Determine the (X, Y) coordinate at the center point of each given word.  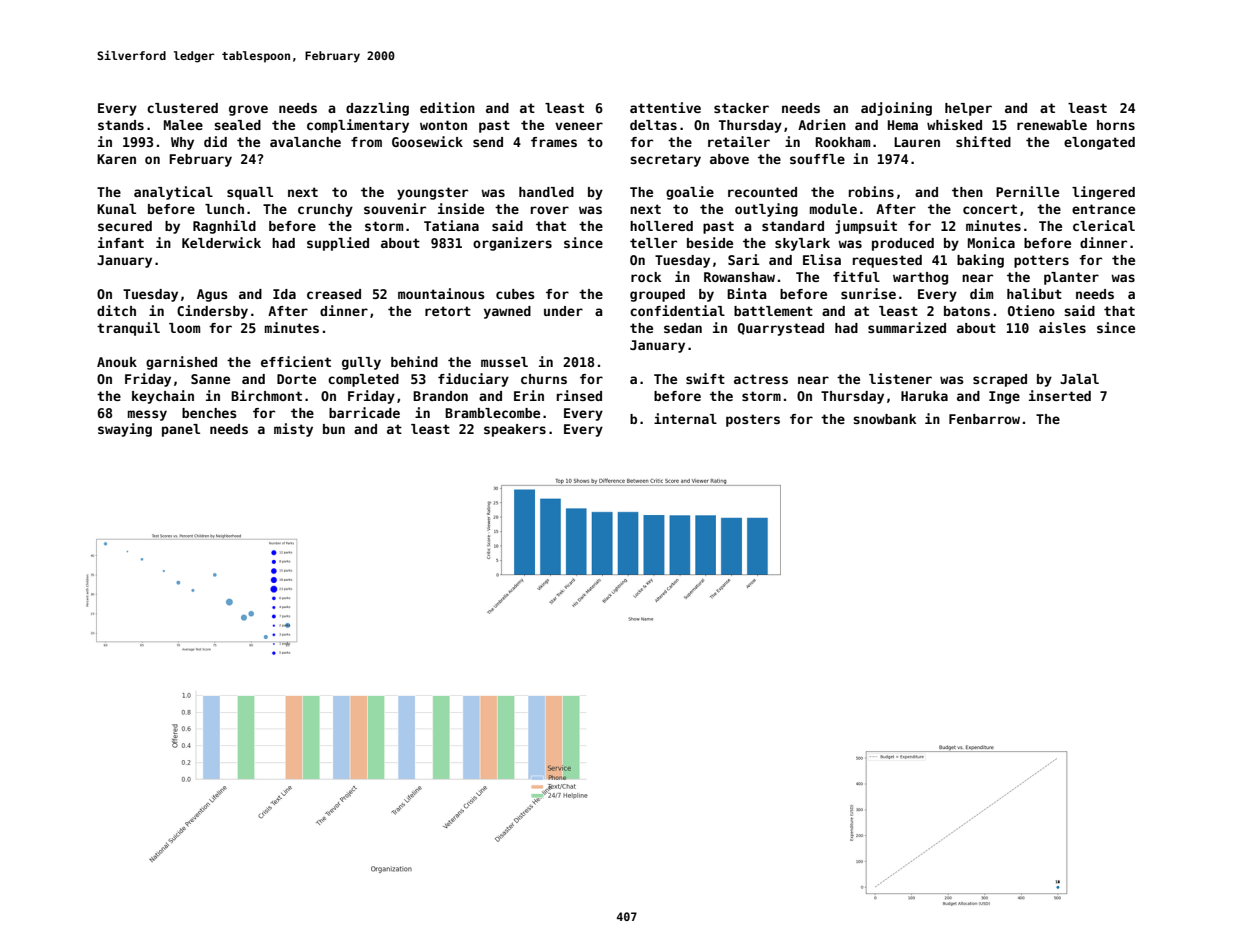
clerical (1104, 225)
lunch (224, 209)
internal (685, 418)
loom (184, 328)
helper (968, 109)
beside (710, 242)
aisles (1062, 327)
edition (447, 107)
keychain (163, 397)
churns (544, 379)
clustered (182, 108)
